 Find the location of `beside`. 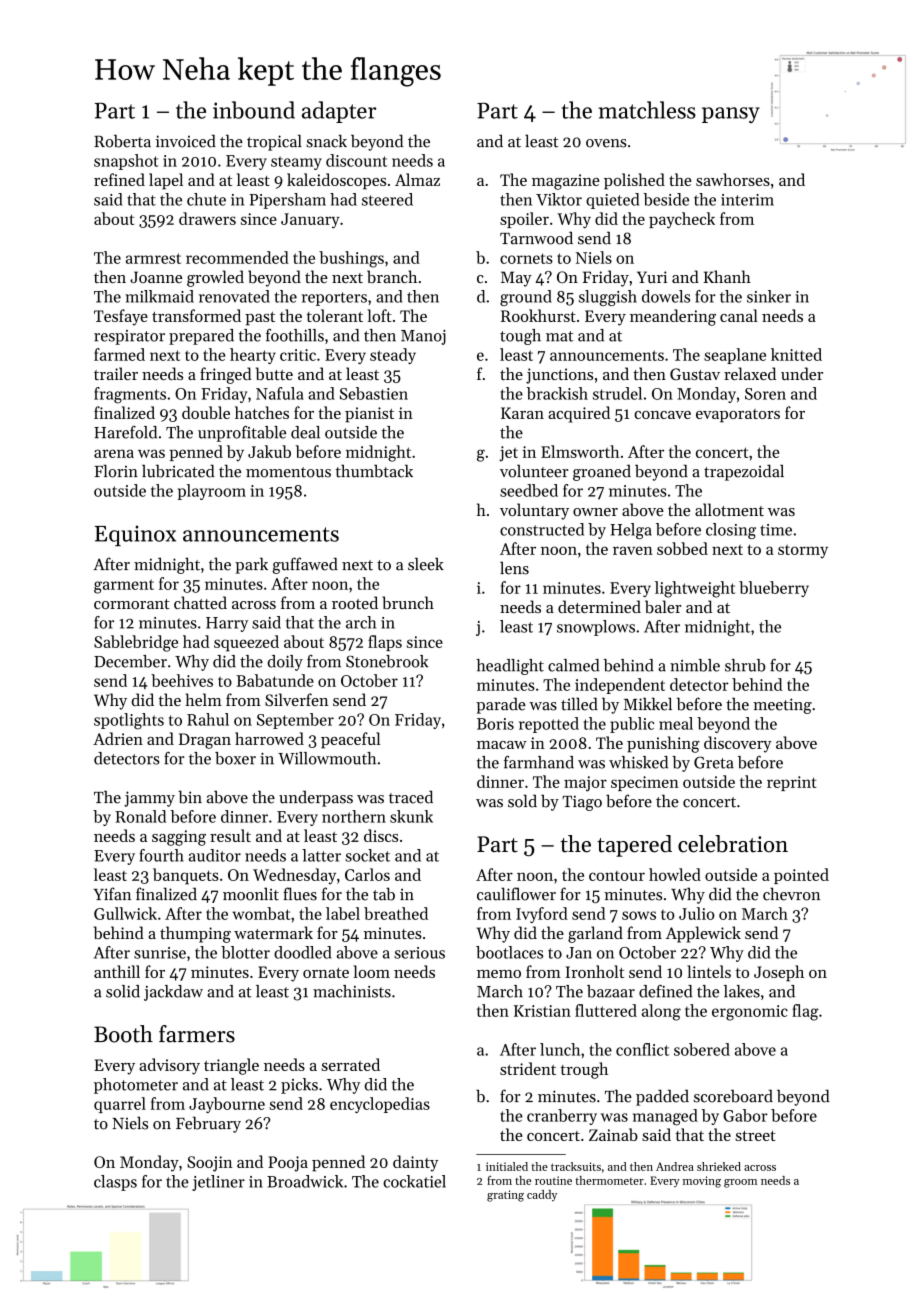

beside is located at coordinates (666, 199).
